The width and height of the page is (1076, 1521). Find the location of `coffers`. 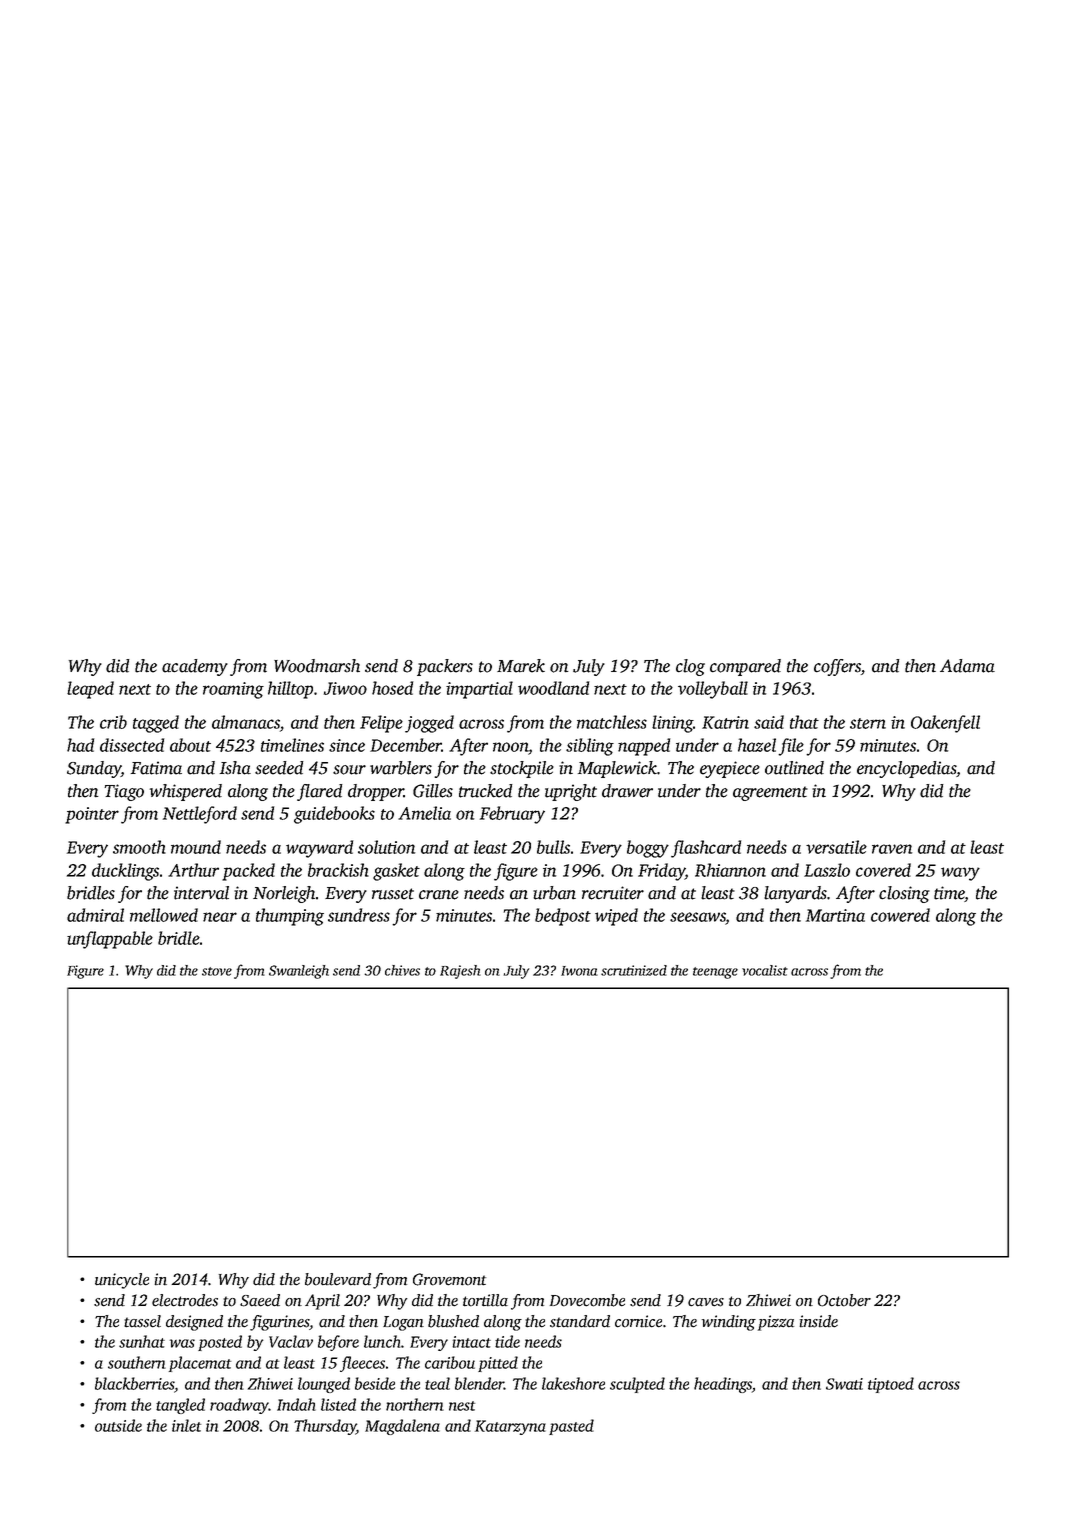

coffers is located at coordinates (837, 667).
